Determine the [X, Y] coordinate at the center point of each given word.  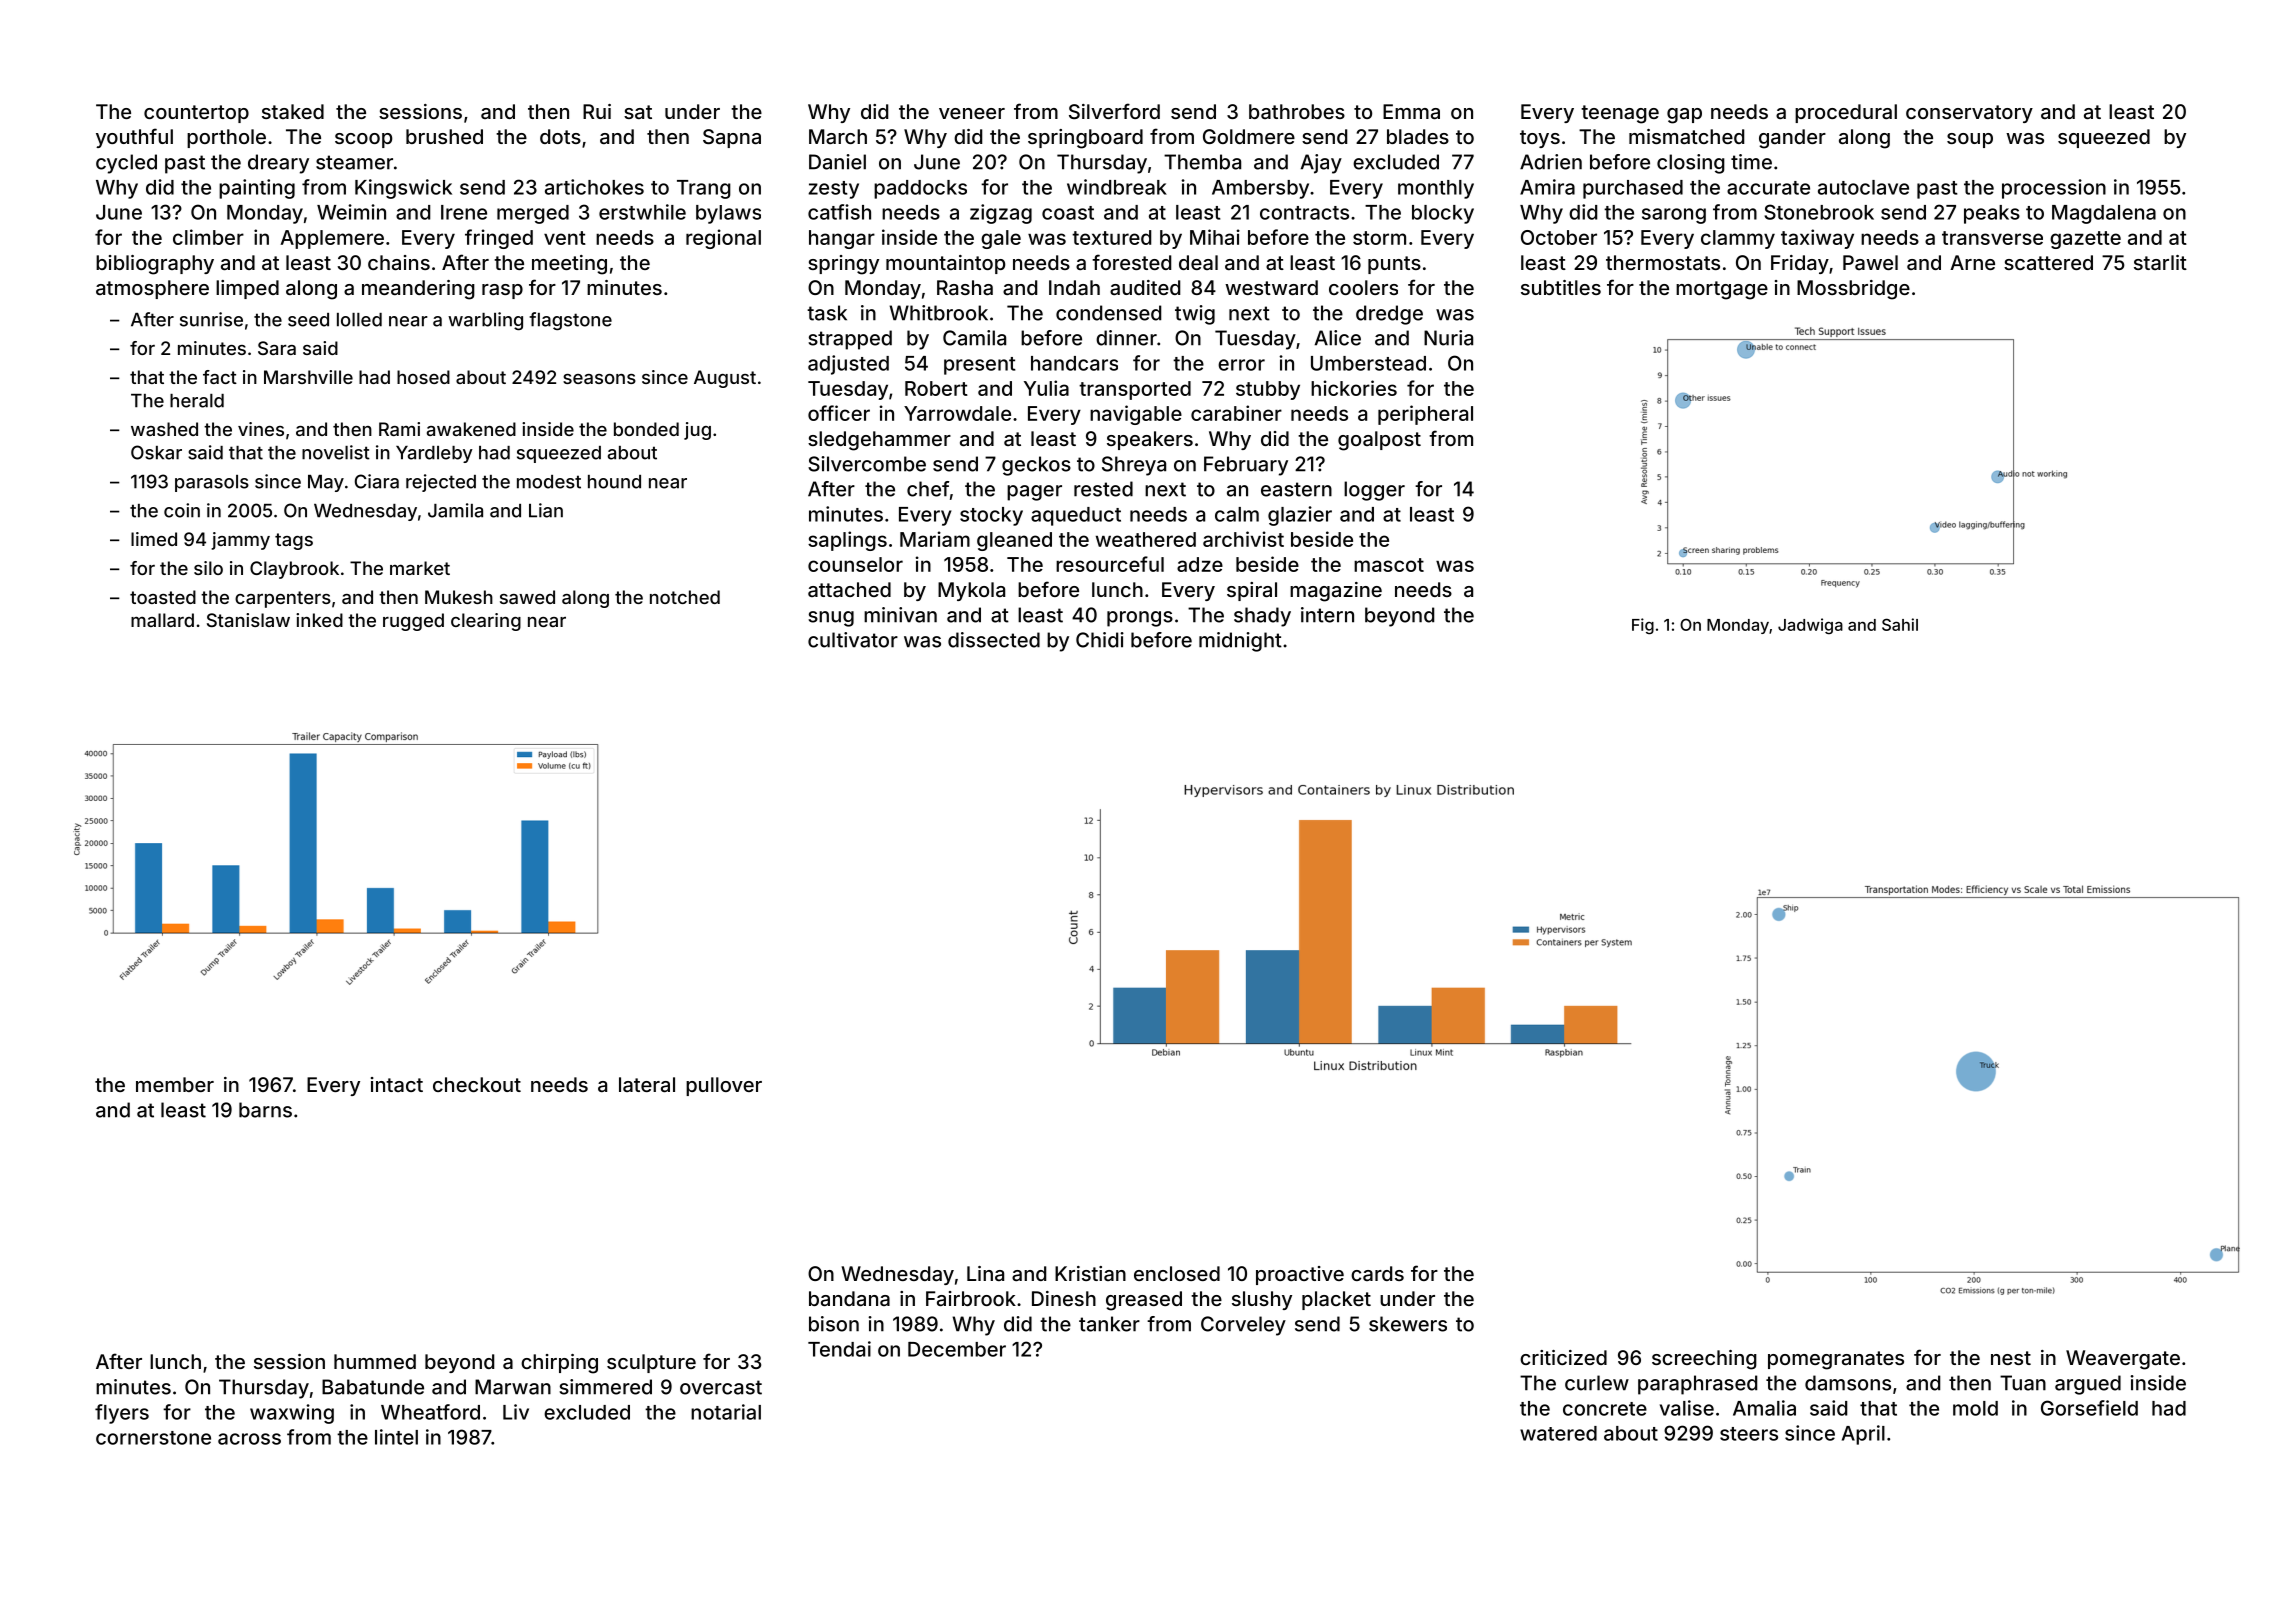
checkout [477, 1084]
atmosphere [152, 289]
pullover [724, 1086]
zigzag [1001, 214]
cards [1377, 1273]
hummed [375, 1361]
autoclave [1863, 187]
